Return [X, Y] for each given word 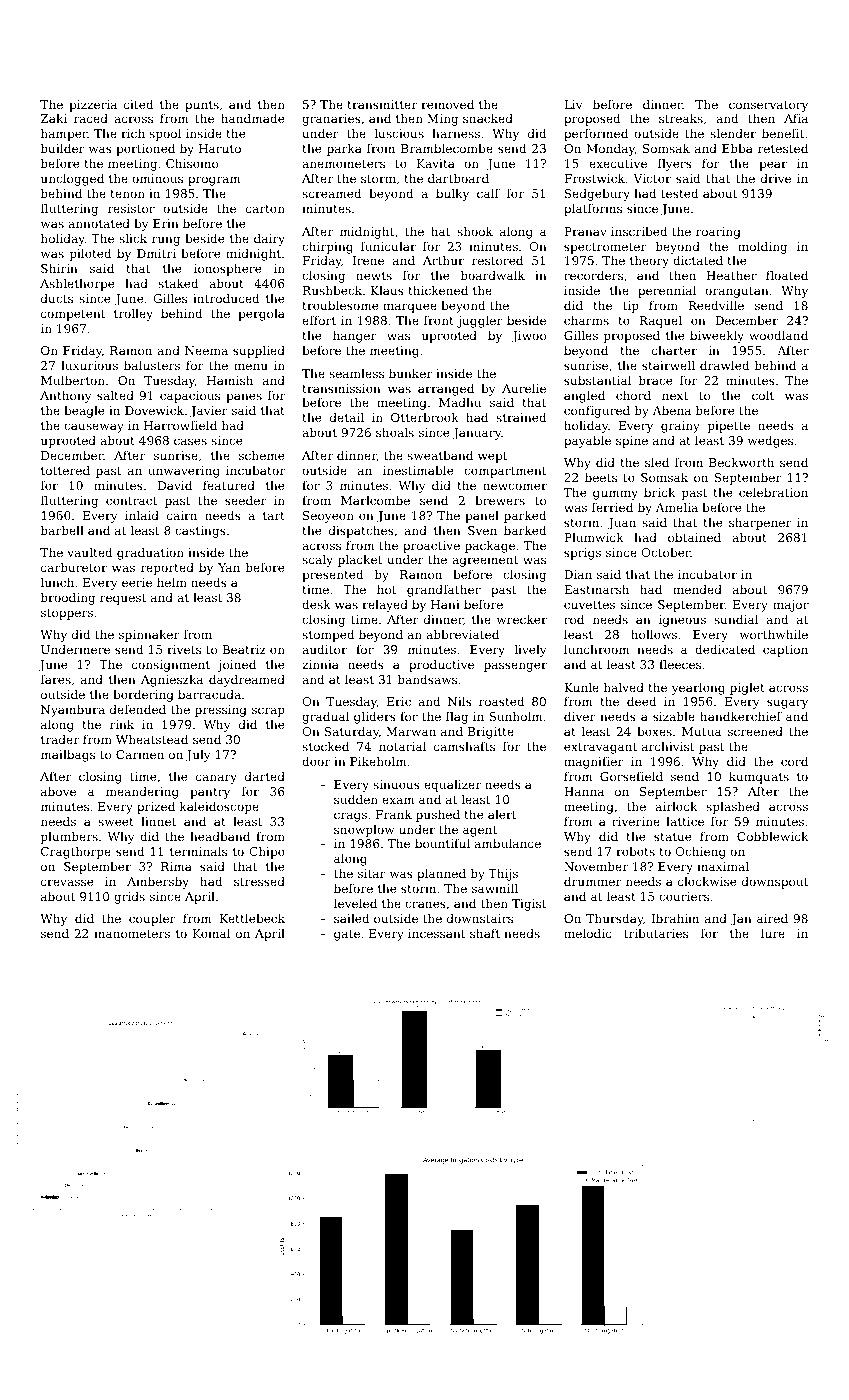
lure [773, 933]
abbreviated [462, 634]
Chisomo [192, 163]
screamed [332, 193]
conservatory [768, 106]
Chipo [267, 853]
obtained [694, 537]
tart [274, 516]
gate [347, 935]
